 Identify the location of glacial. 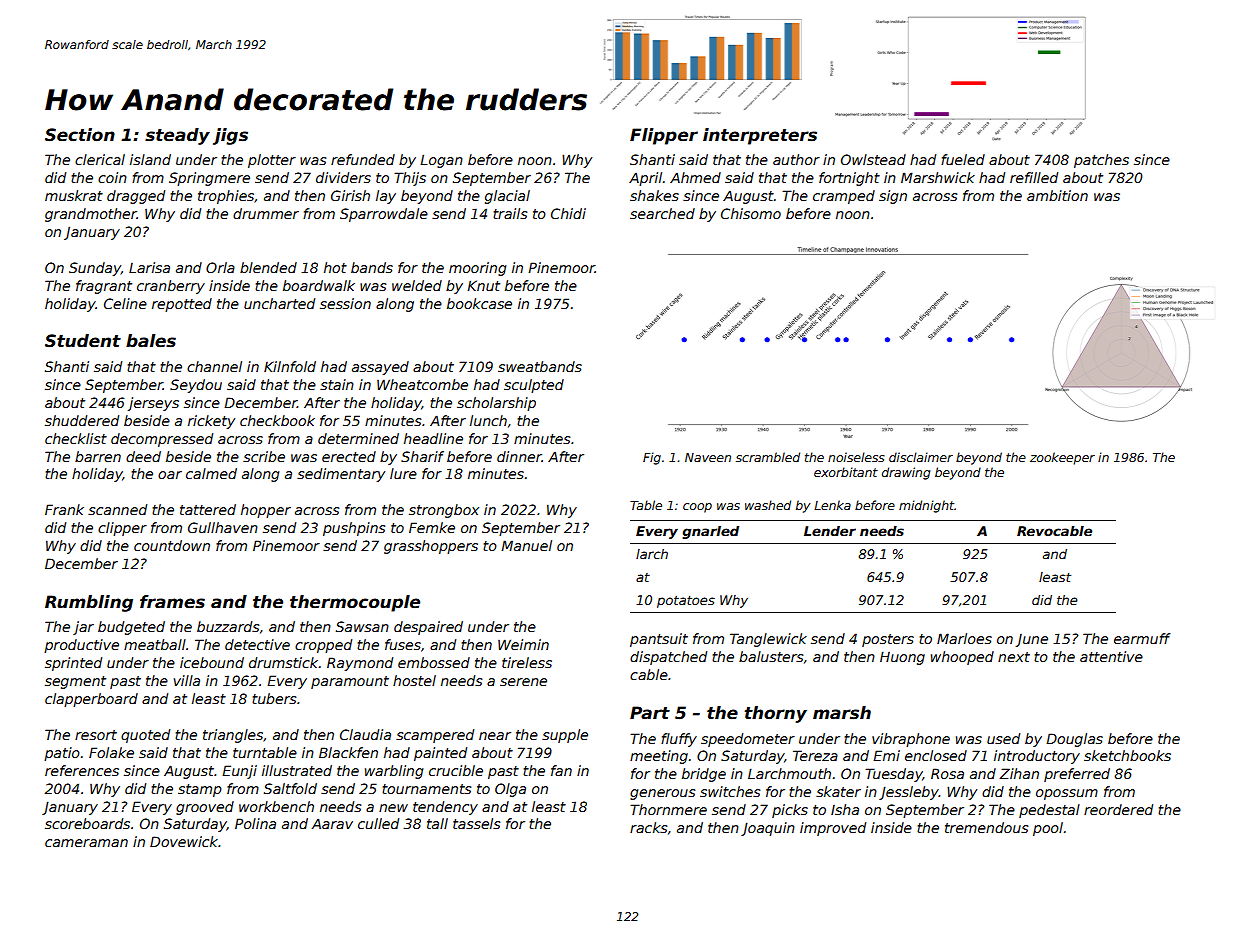
(507, 197).
